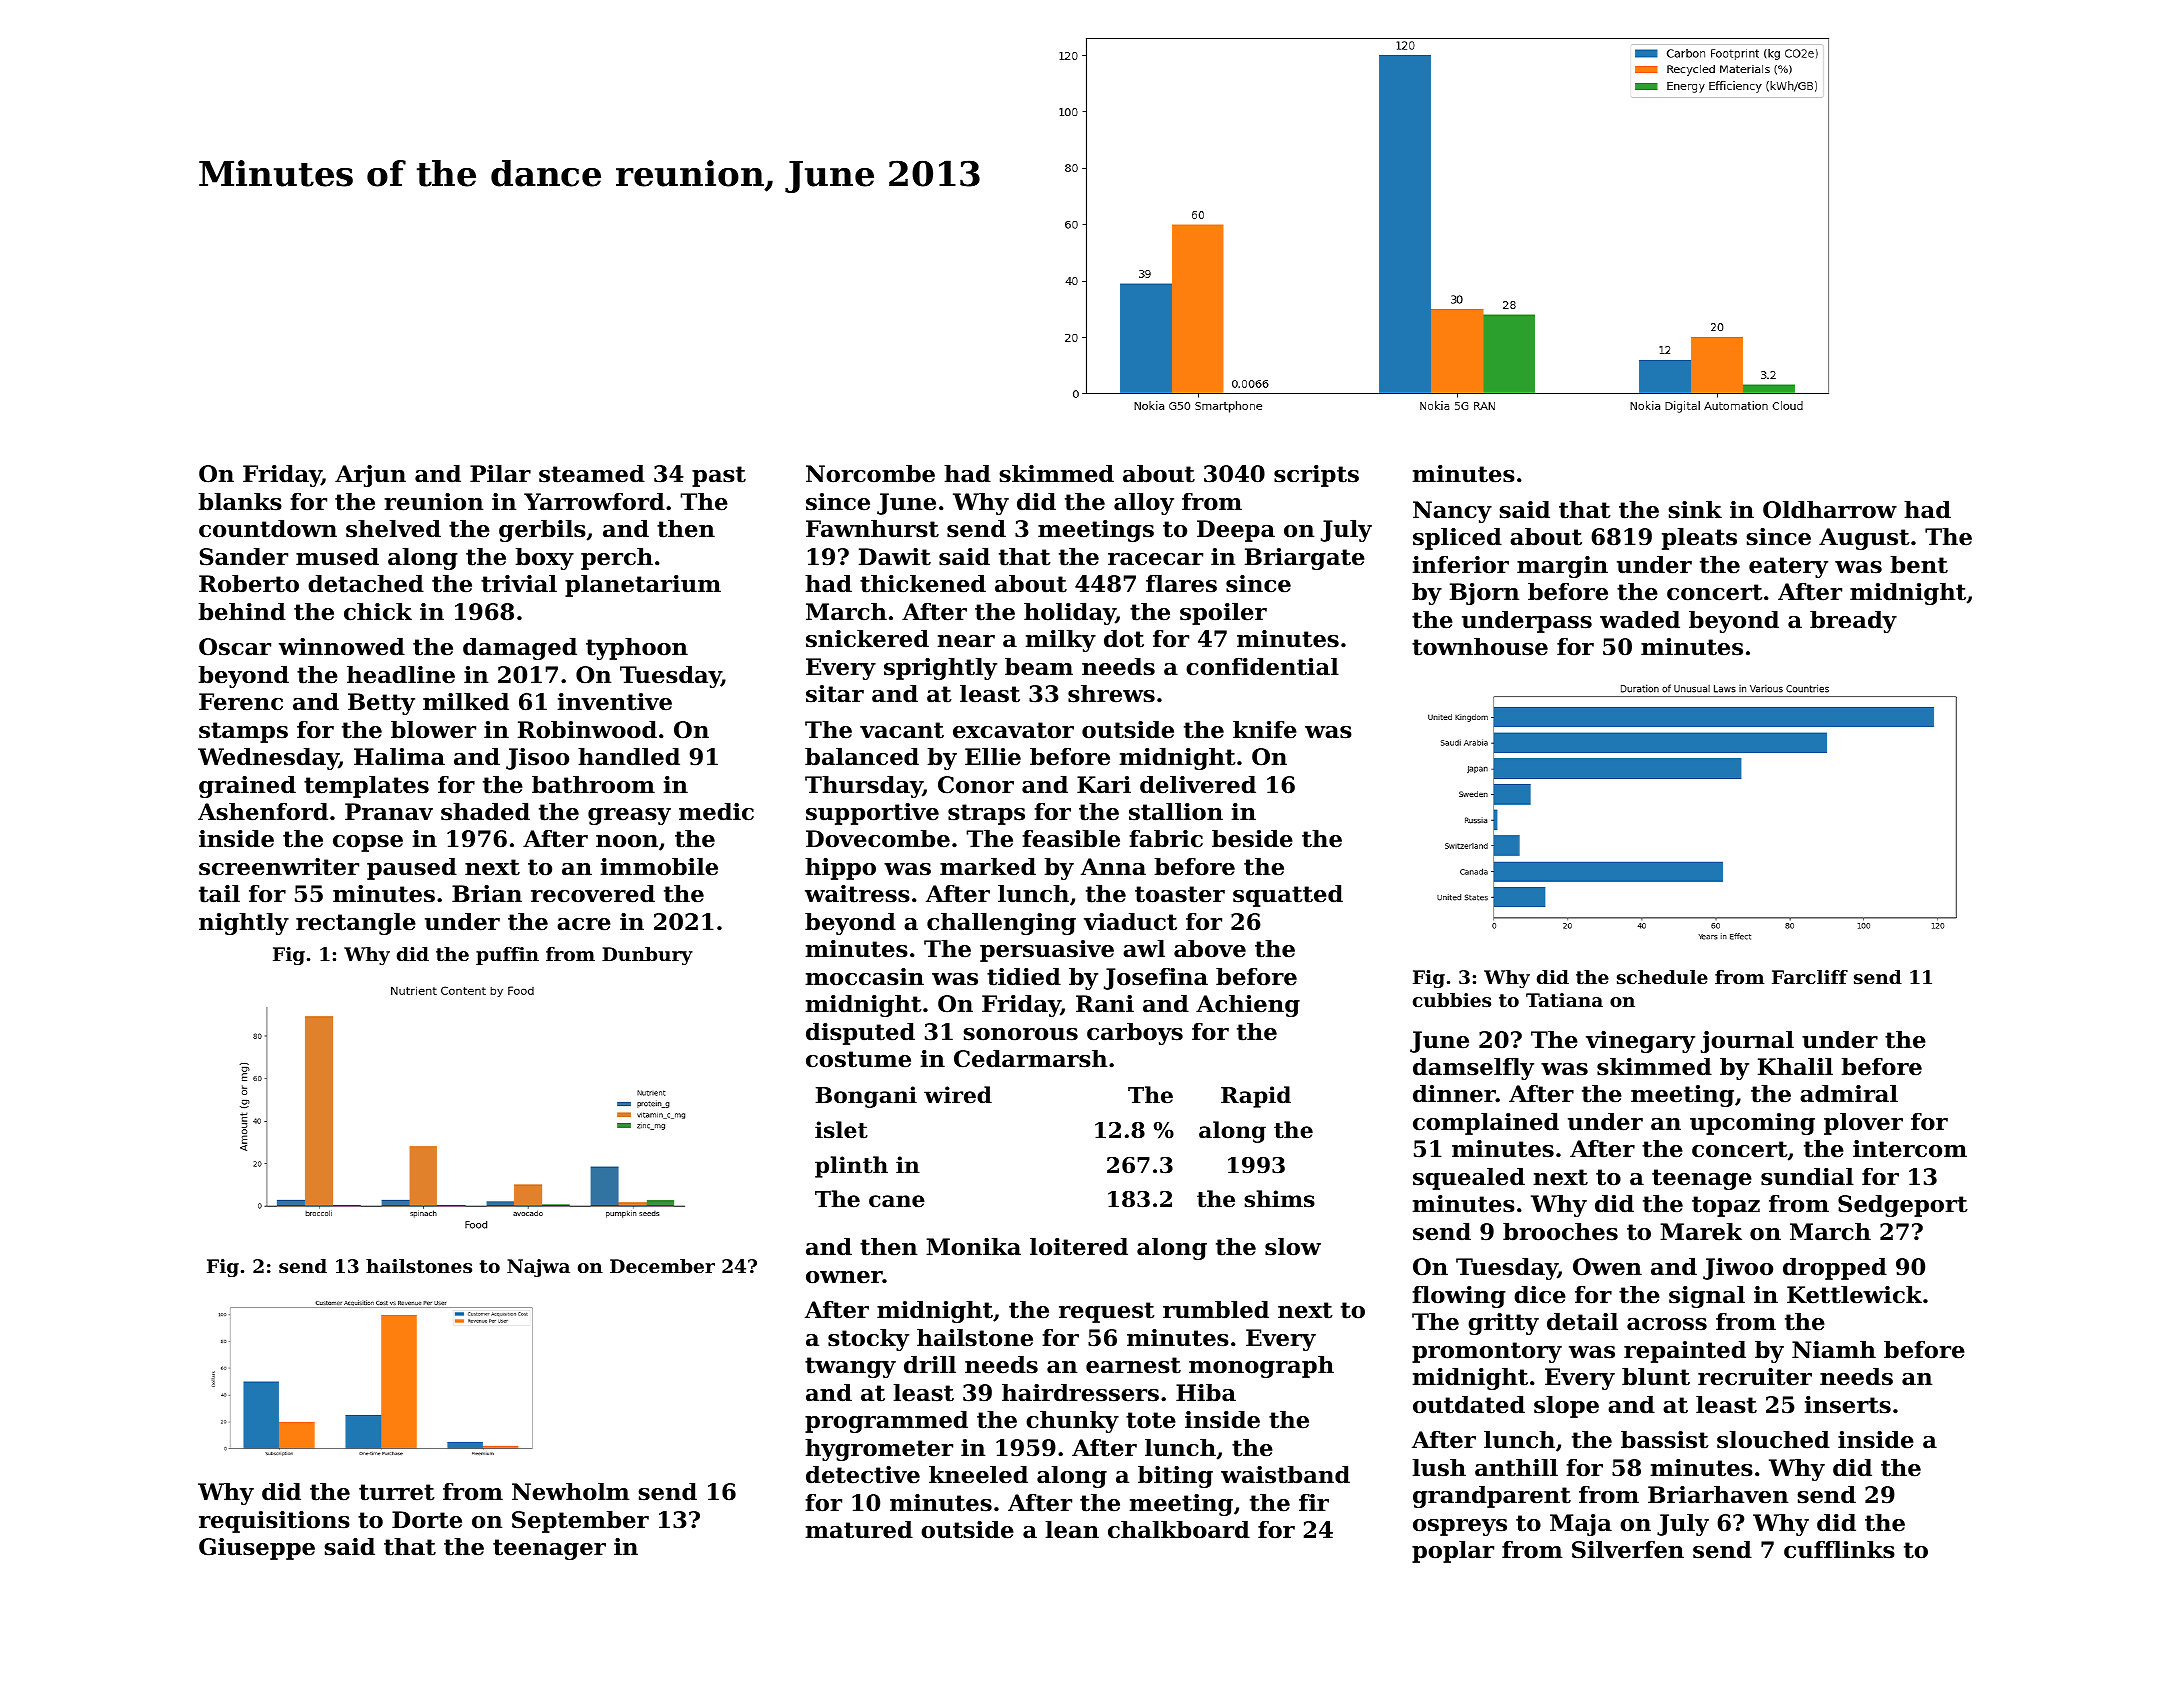  Describe the element at coordinates (412, 869) in the image. I see `paused` at that location.
